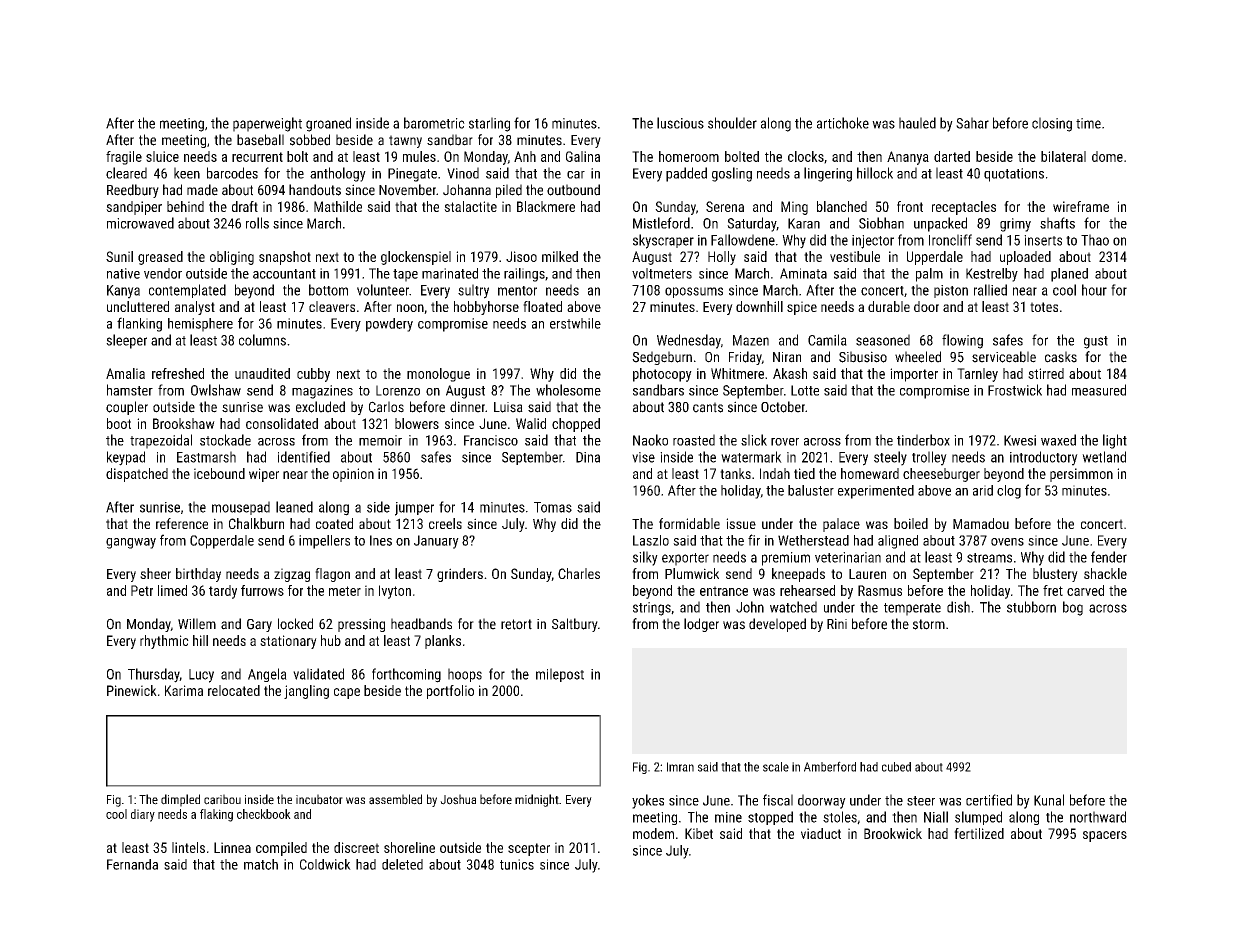  I want to click on Coldwick, so click(325, 864).
